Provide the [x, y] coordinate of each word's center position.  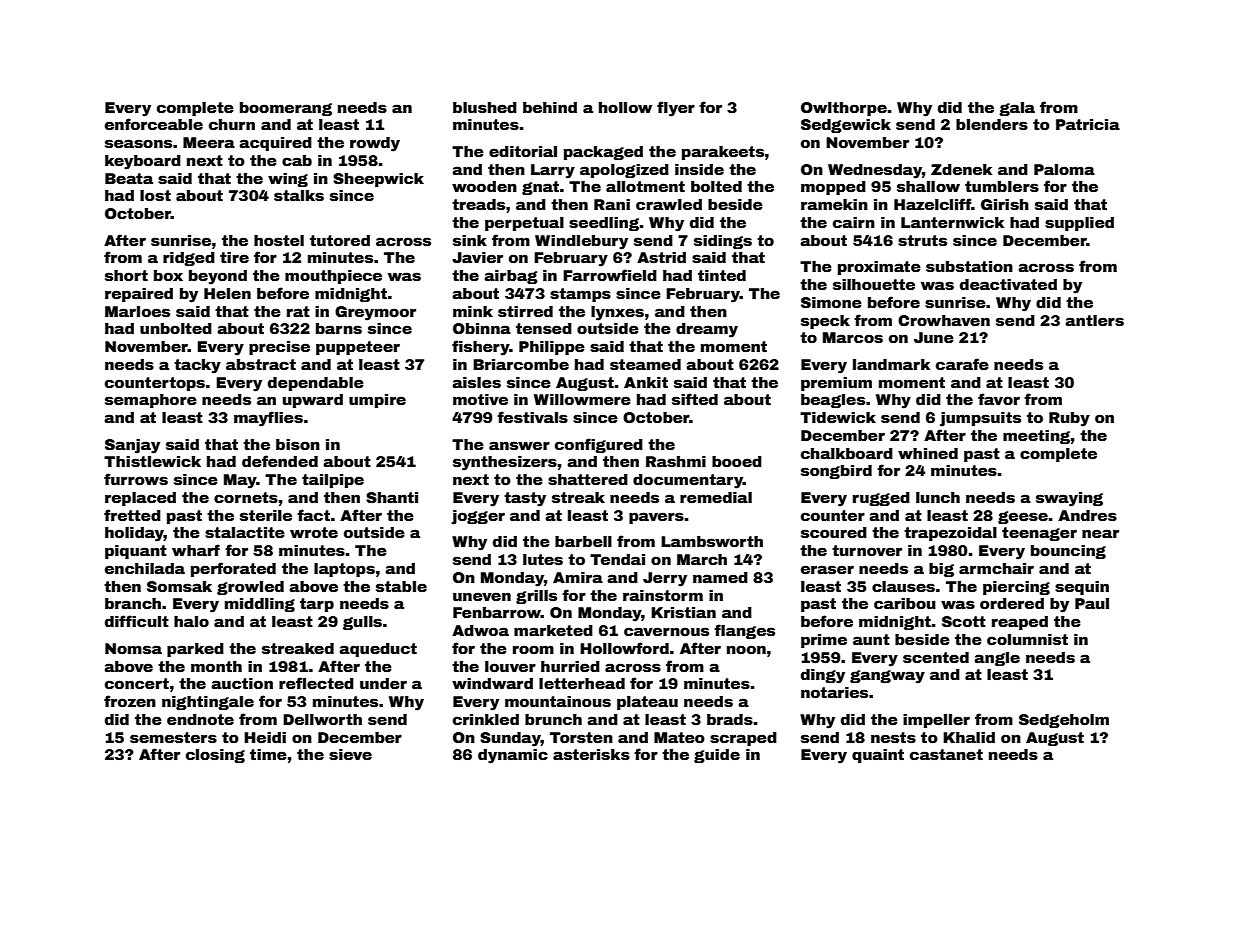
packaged [603, 153]
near [1100, 533]
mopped [833, 188]
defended [280, 461]
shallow [928, 186]
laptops [344, 570]
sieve [350, 754]
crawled [669, 204]
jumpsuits [980, 419]
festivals [532, 417]
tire [234, 257]
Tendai [617, 559]
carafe [962, 364]
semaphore [151, 401]
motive [480, 399]
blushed [485, 107]
